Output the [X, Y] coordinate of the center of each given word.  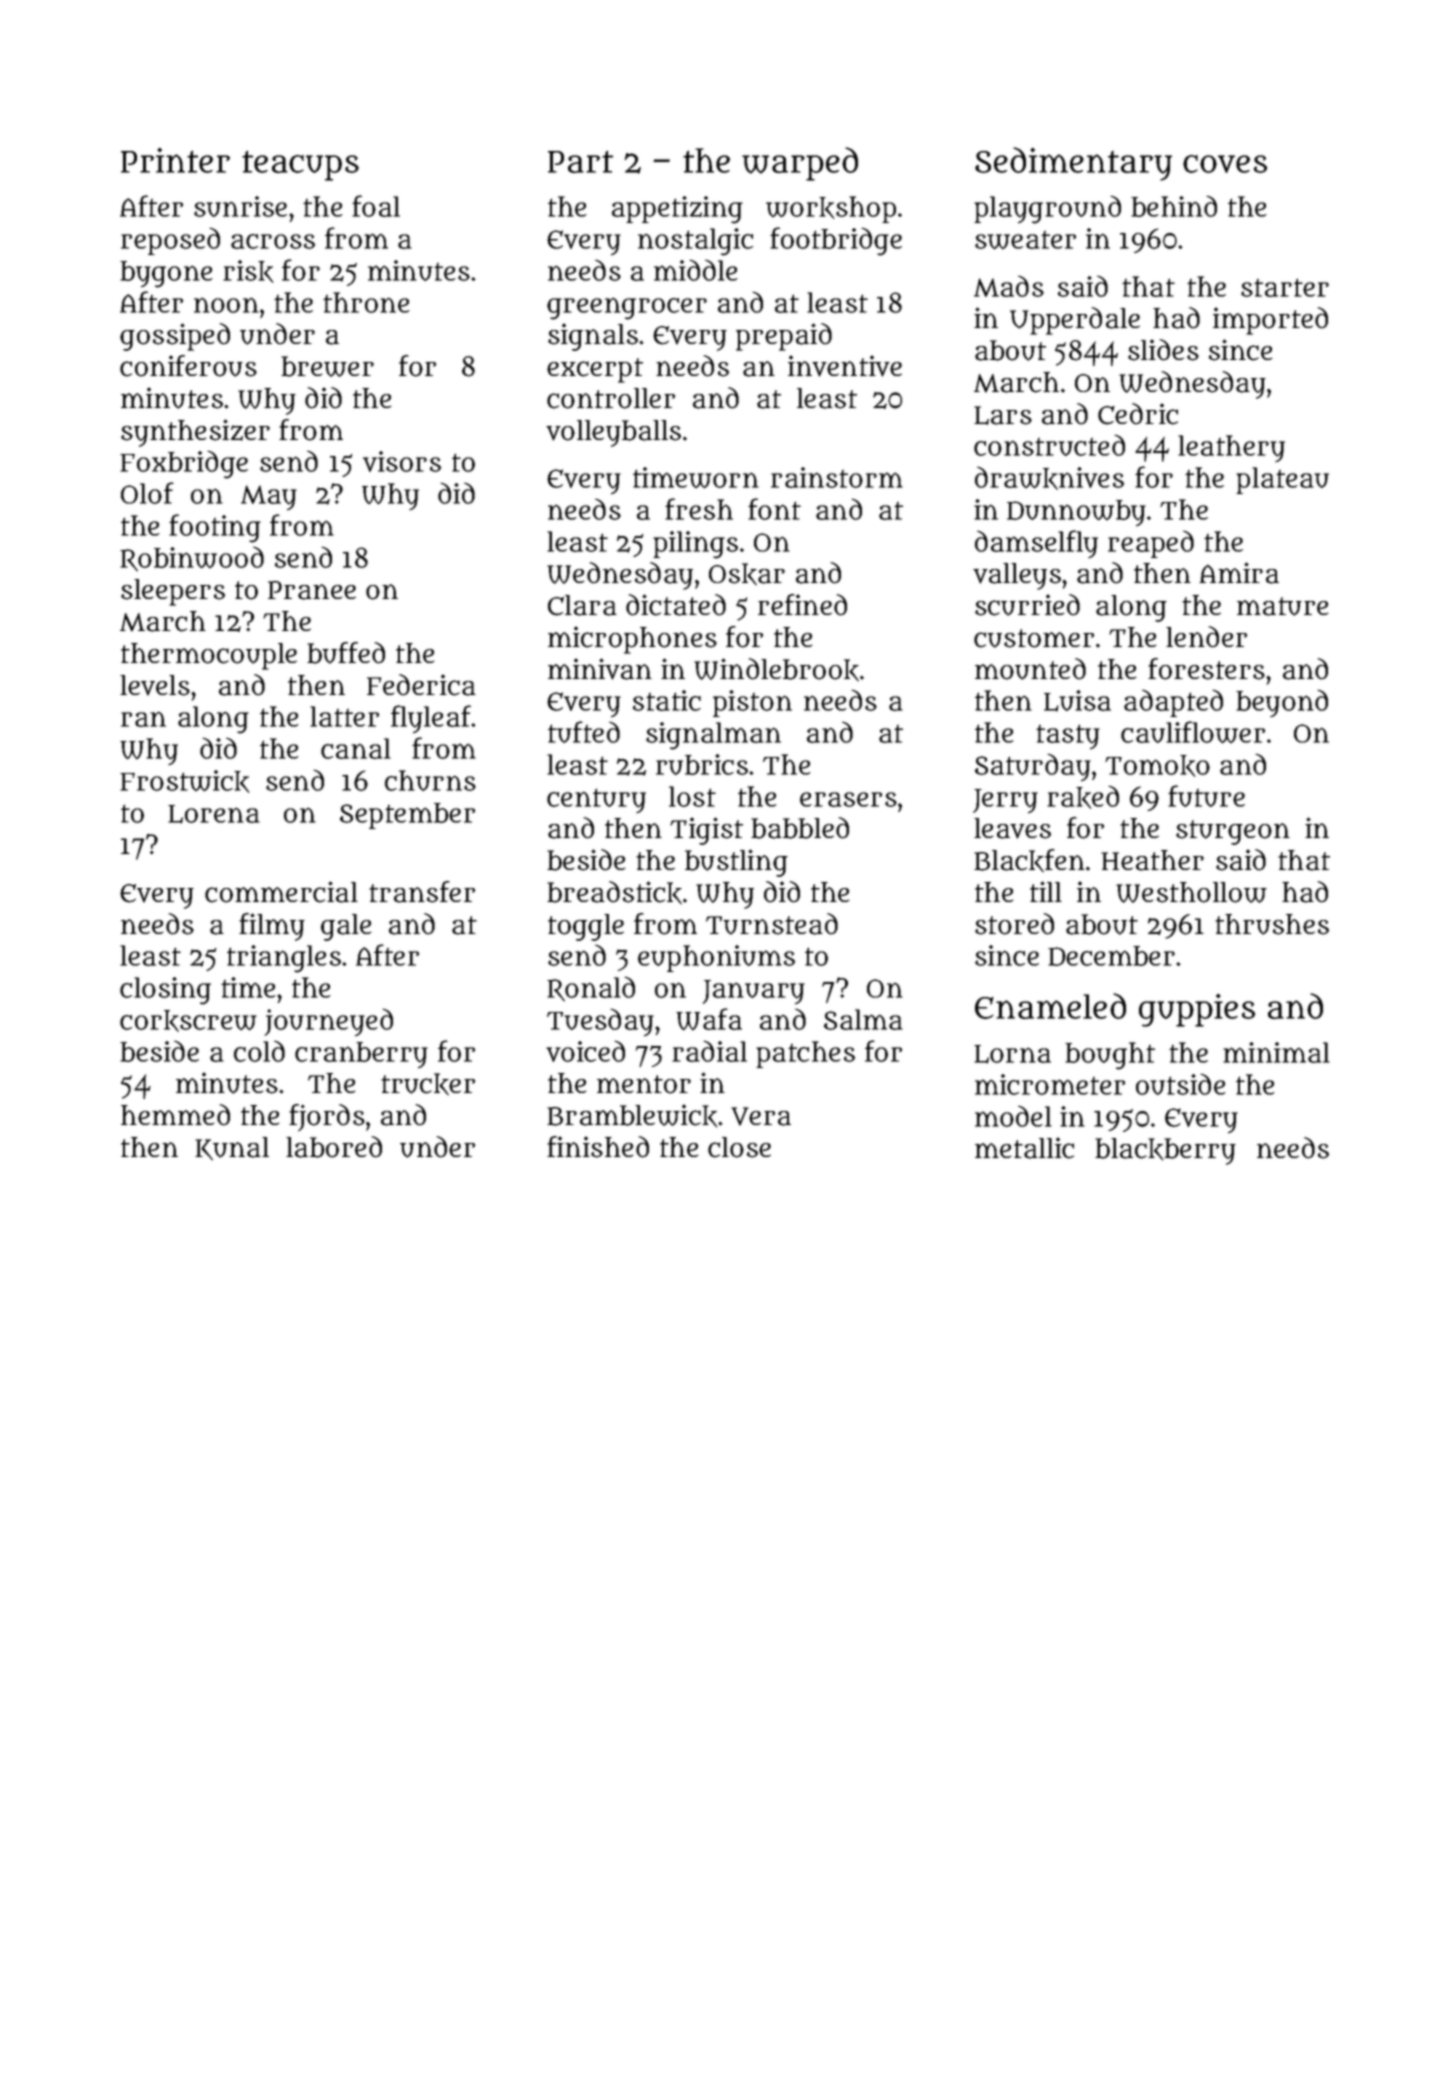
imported [1270, 321]
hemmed [175, 1115]
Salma [863, 1019]
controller [611, 398]
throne [366, 302]
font [774, 509]
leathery [1231, 448]
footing [215, 528]
